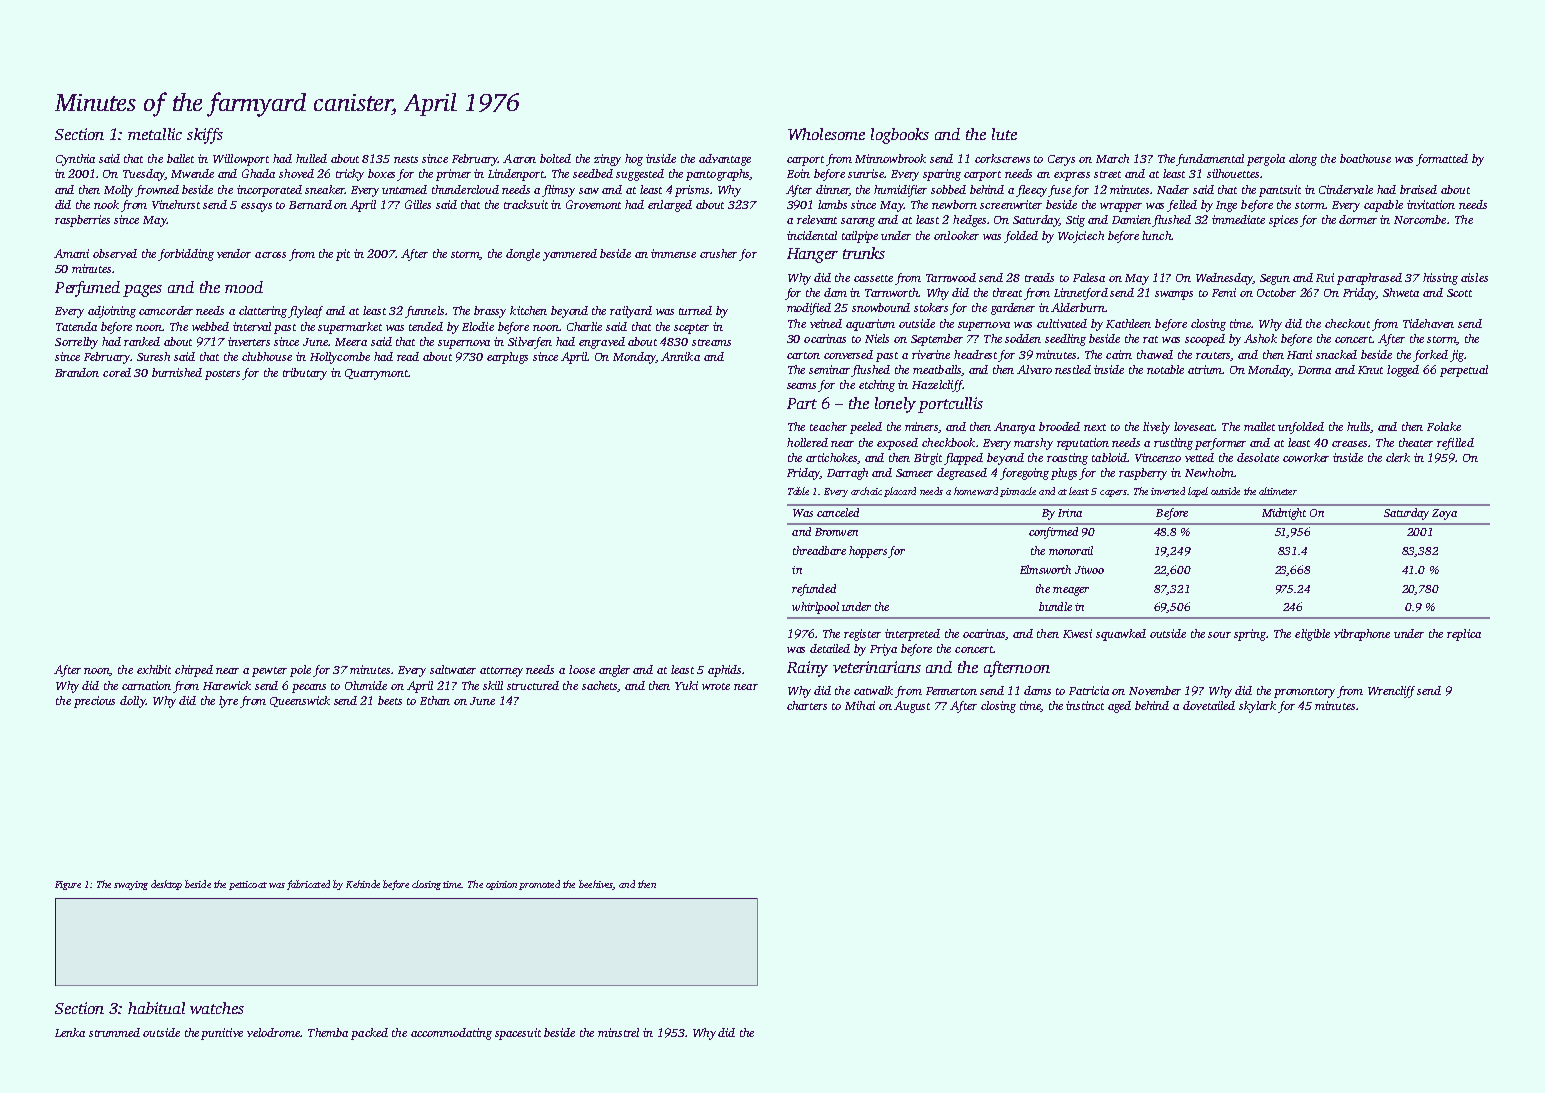 Image resolution: width=1545 pixels, height=1093 pixels. What do you see at coordinates (807, 705) in the screenshot?
I see `charters` at bounding box center [807, 705].
